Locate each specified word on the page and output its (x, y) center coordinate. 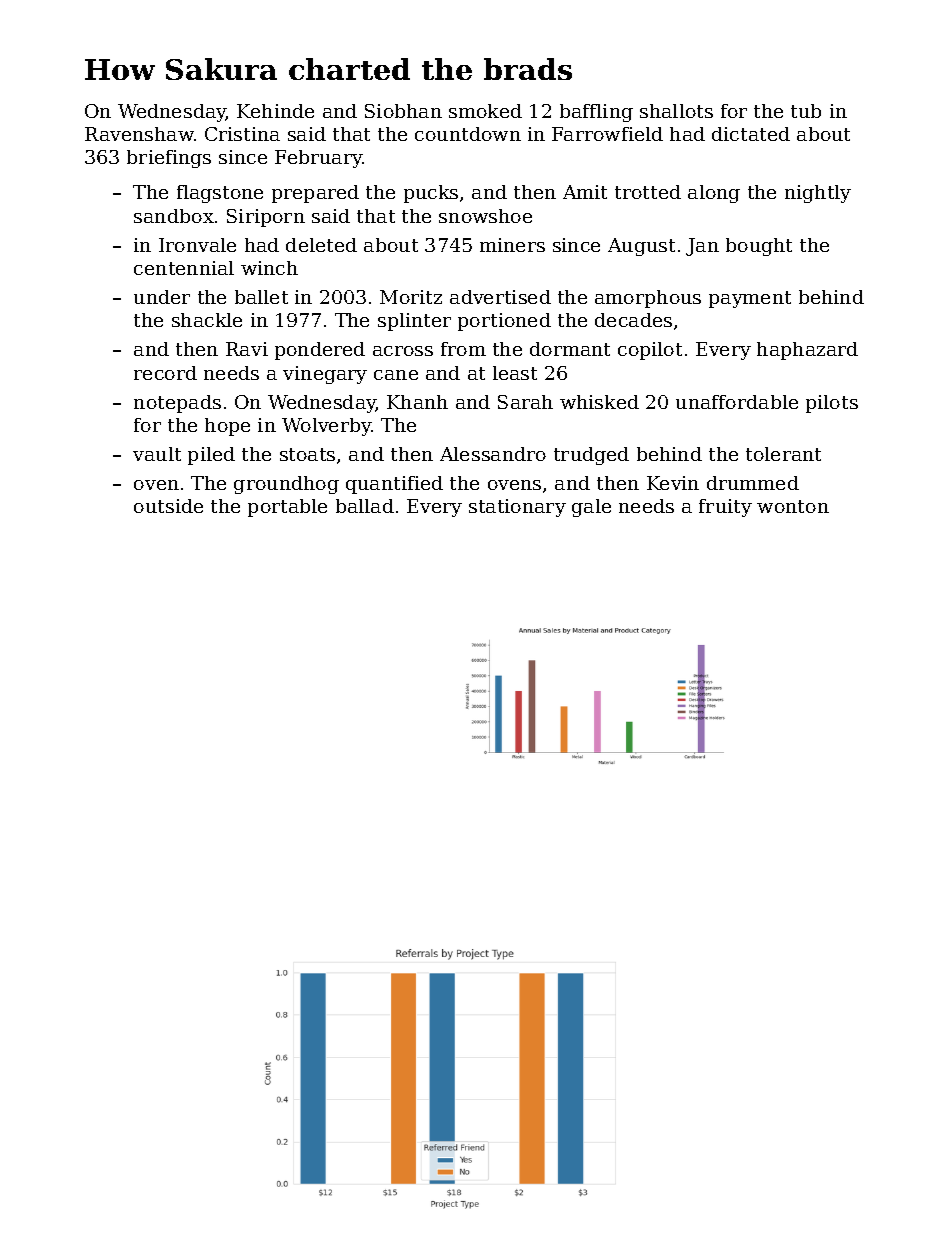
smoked (485, 111)
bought (759, 247)
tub (806, 111)
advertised (500, 297)
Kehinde (275, 111)
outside (168, 506)
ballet (261, 297)
